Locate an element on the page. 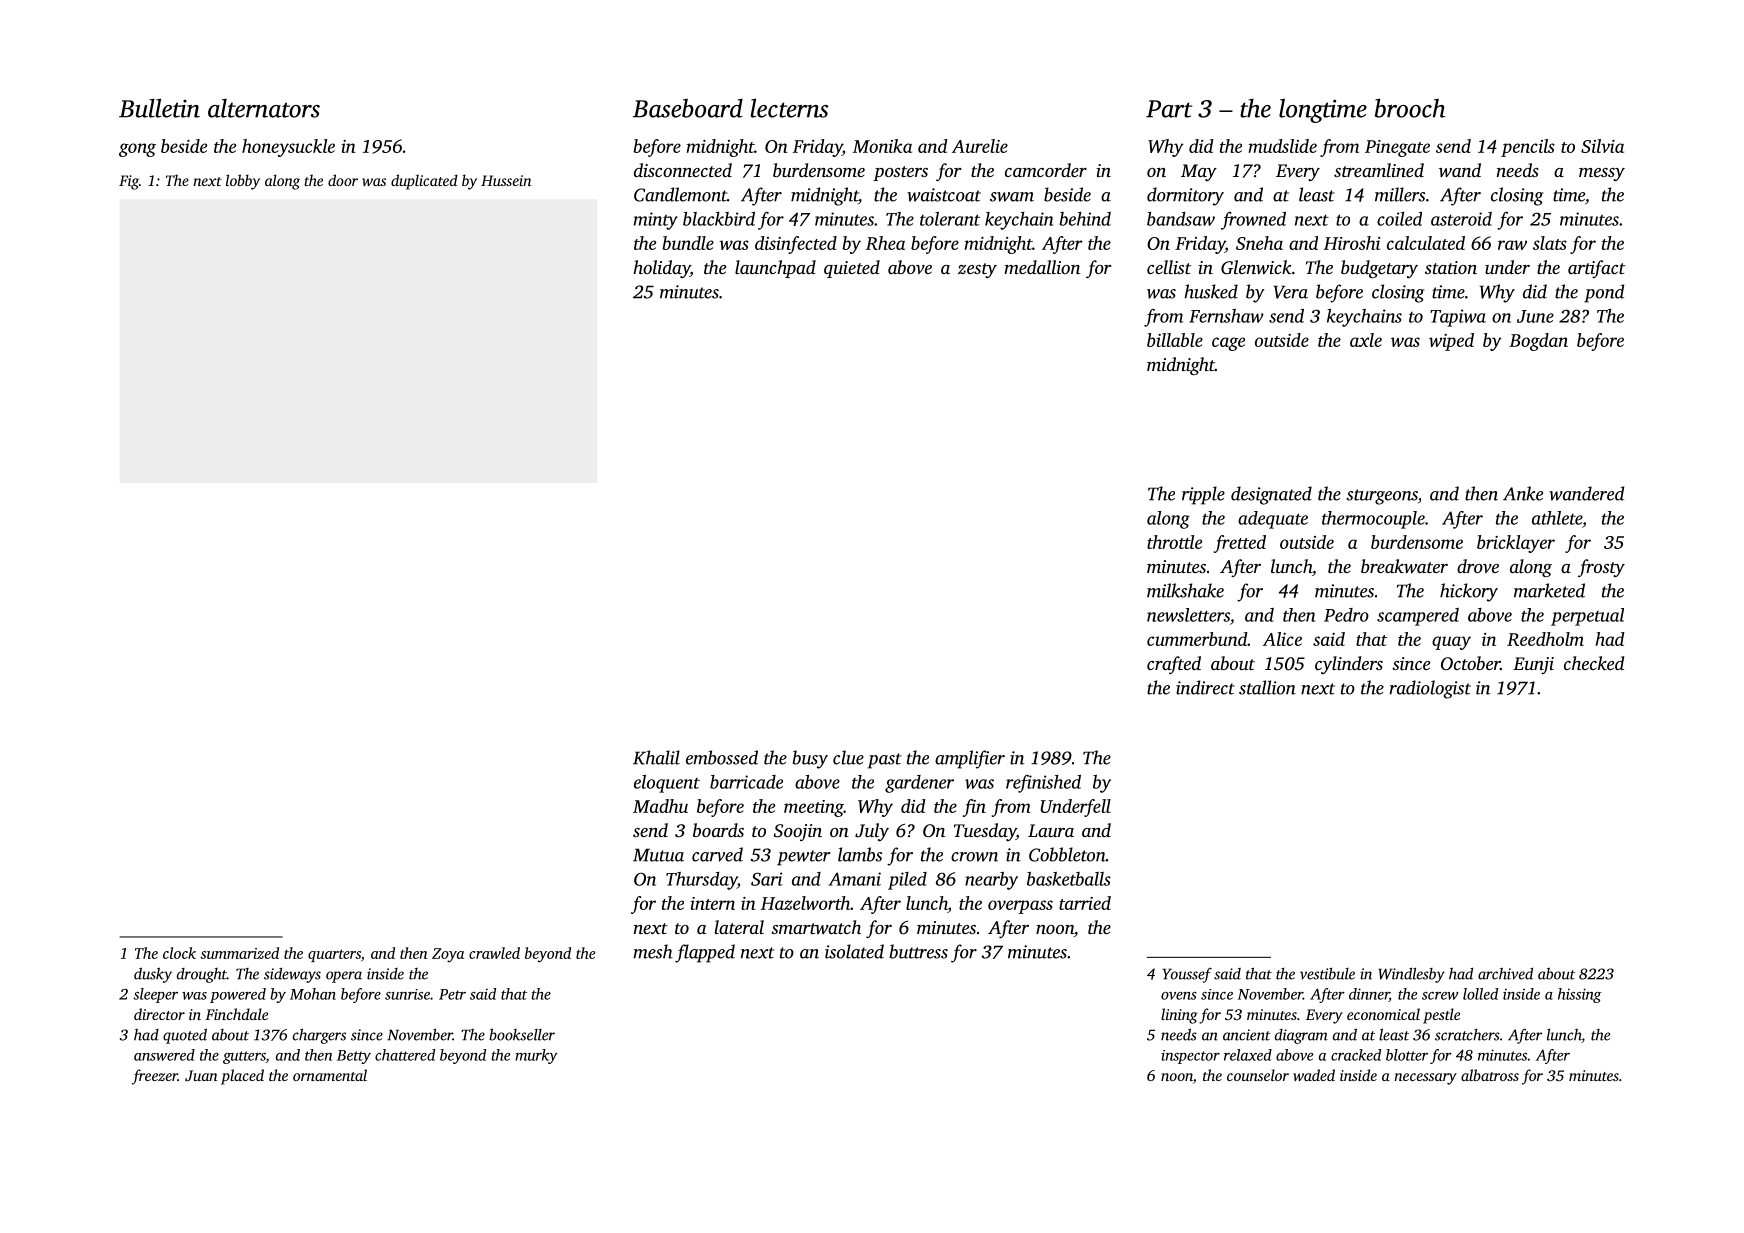 The image size is (1744, 1233). Soojin is located at coordinates (798, 832).
